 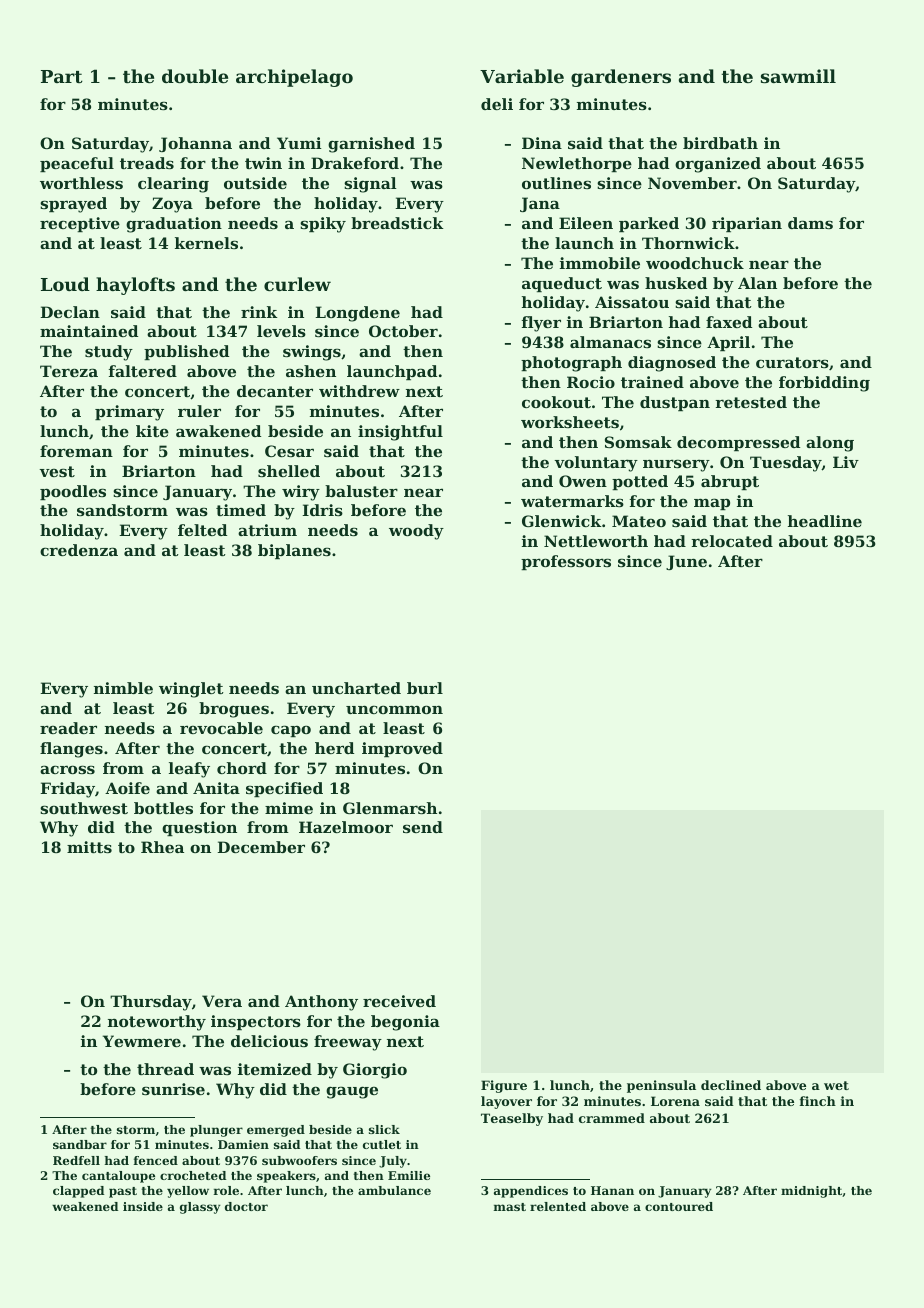 I want to click on vest, so click(x=57, y=471).
